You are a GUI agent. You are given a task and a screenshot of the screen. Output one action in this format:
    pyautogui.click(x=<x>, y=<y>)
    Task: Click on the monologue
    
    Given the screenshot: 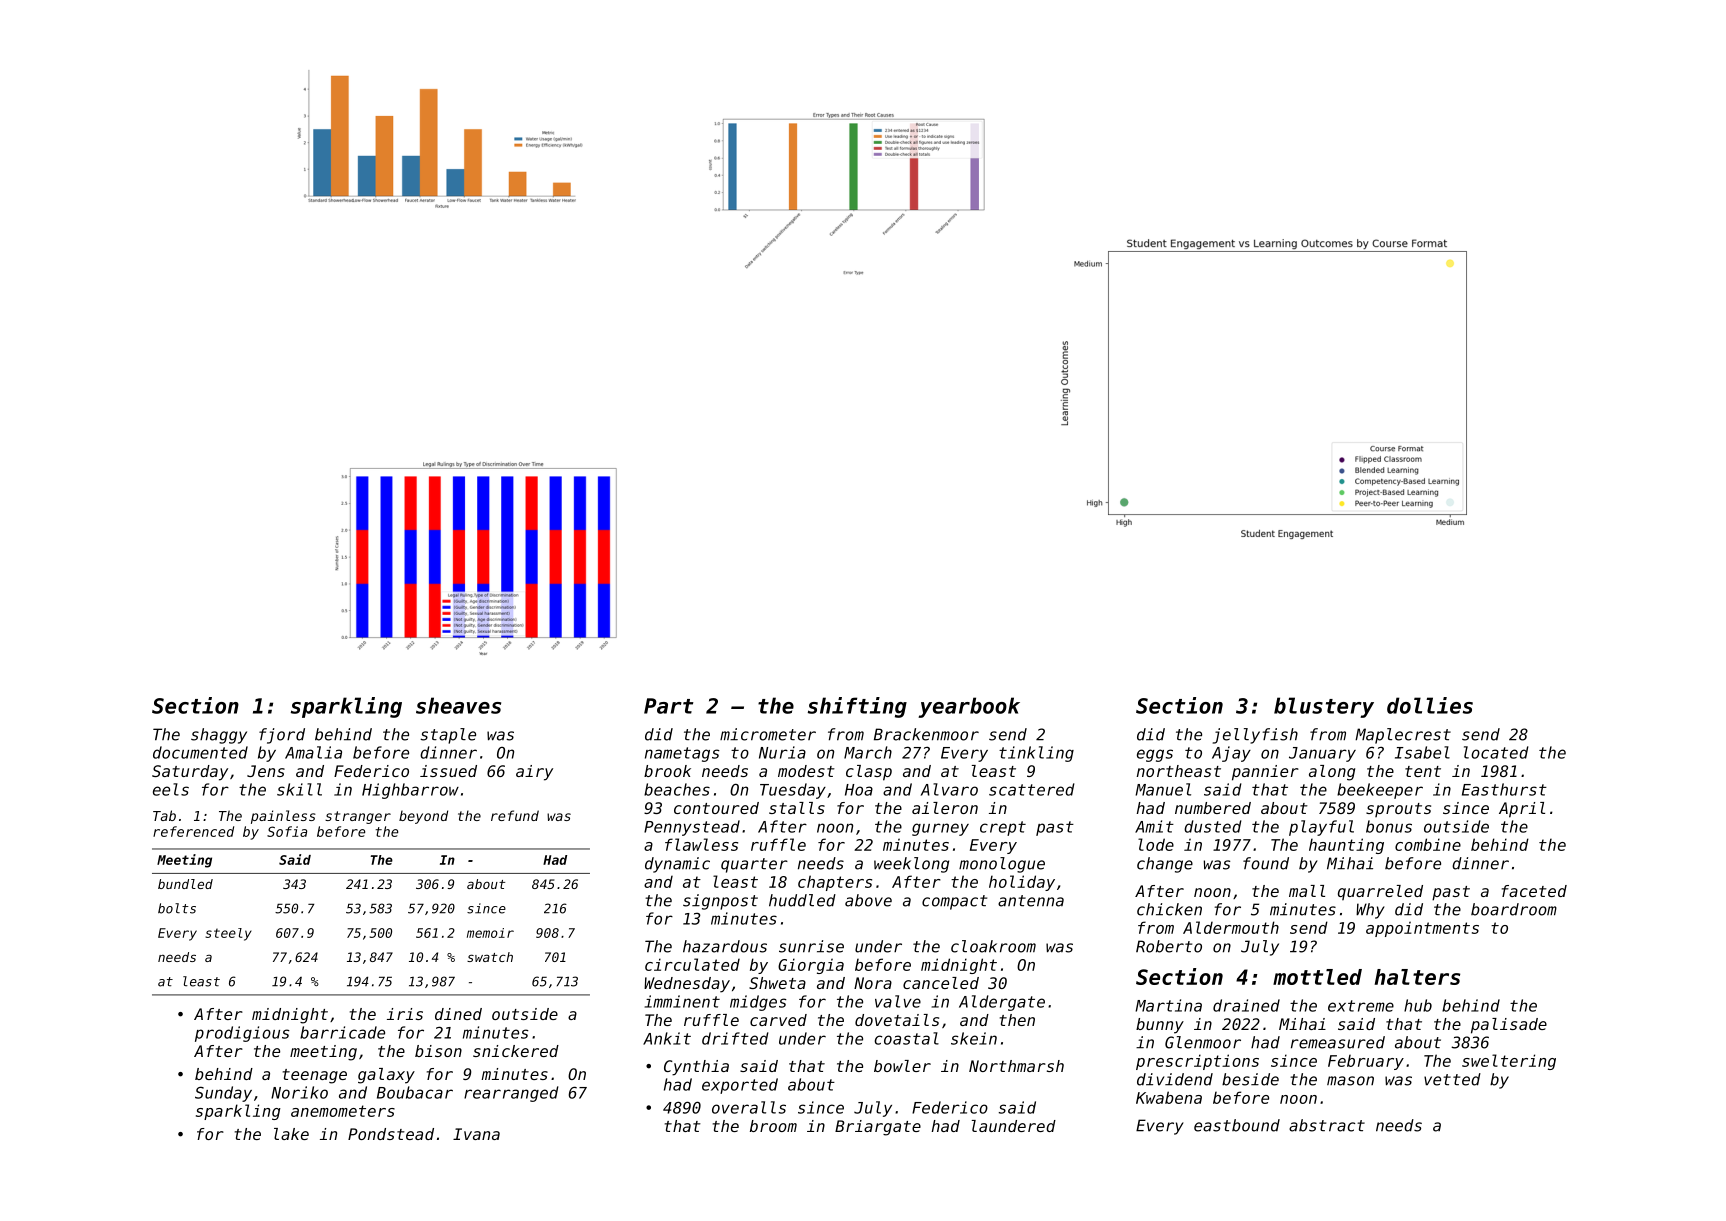 What is the action you would take?
    pyautogui.click(x=1002, y=865)
